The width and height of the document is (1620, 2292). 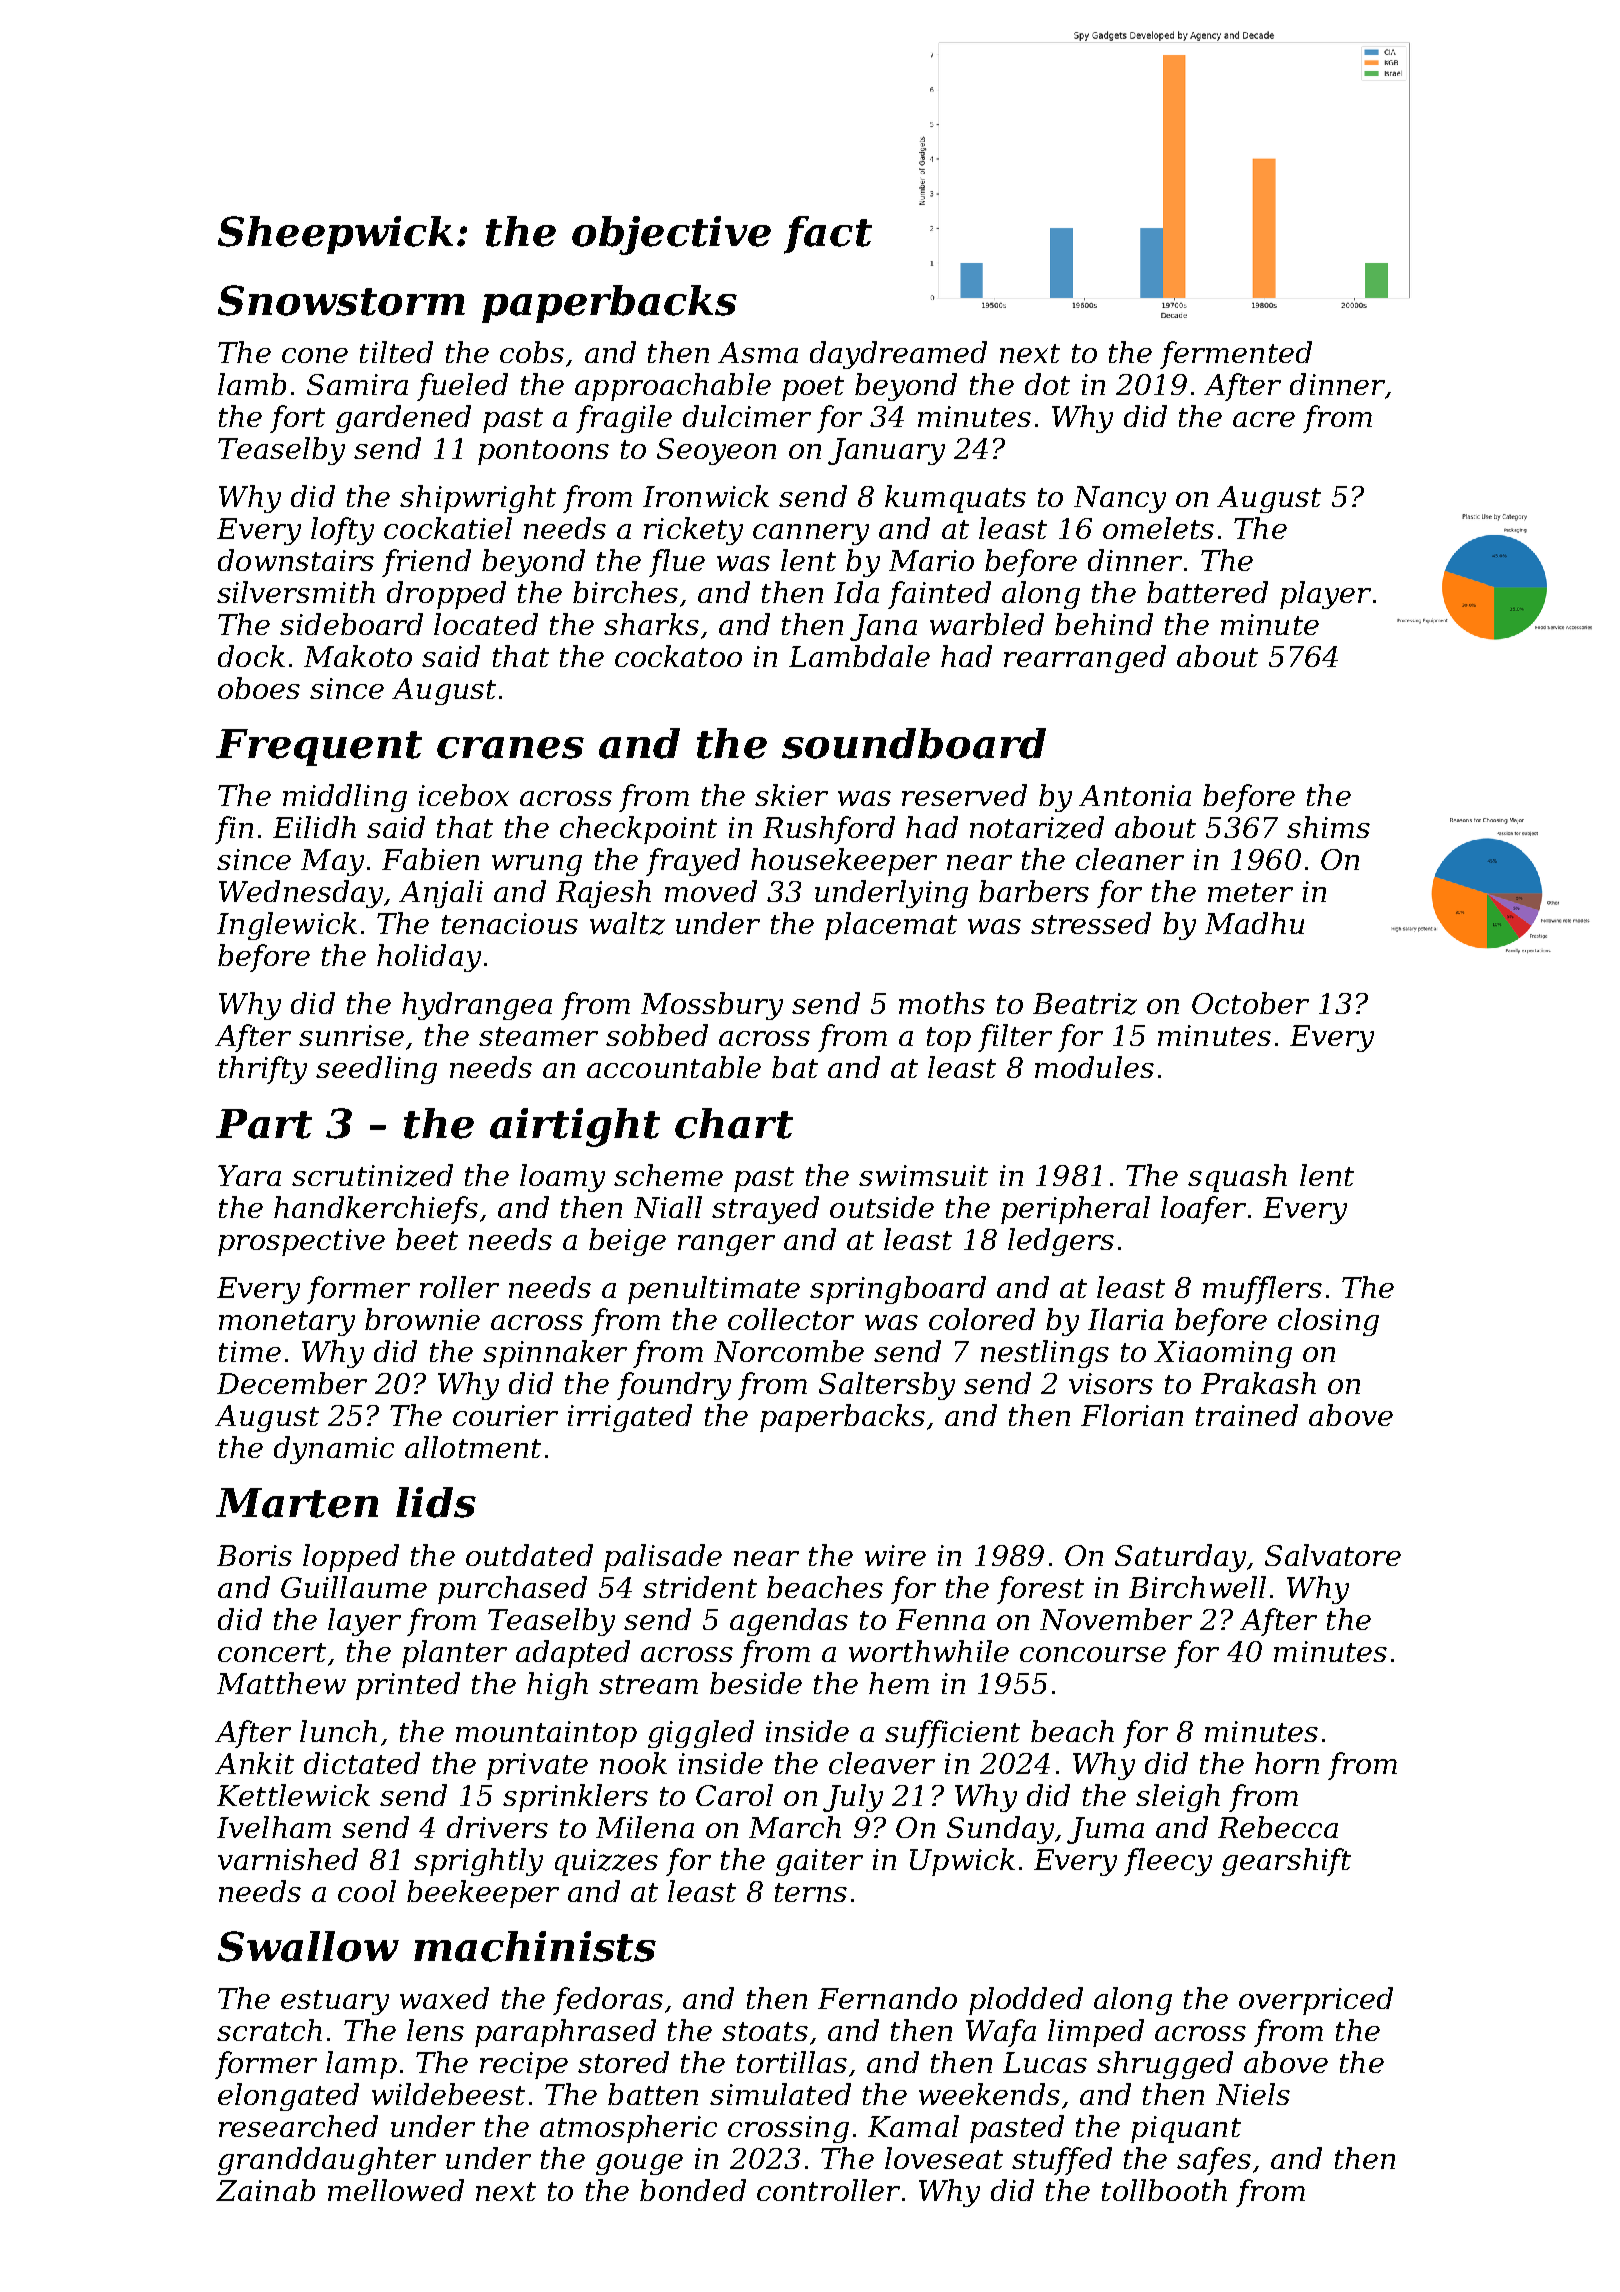 I want to click on daydreamed, so click(x=898, y=355).
